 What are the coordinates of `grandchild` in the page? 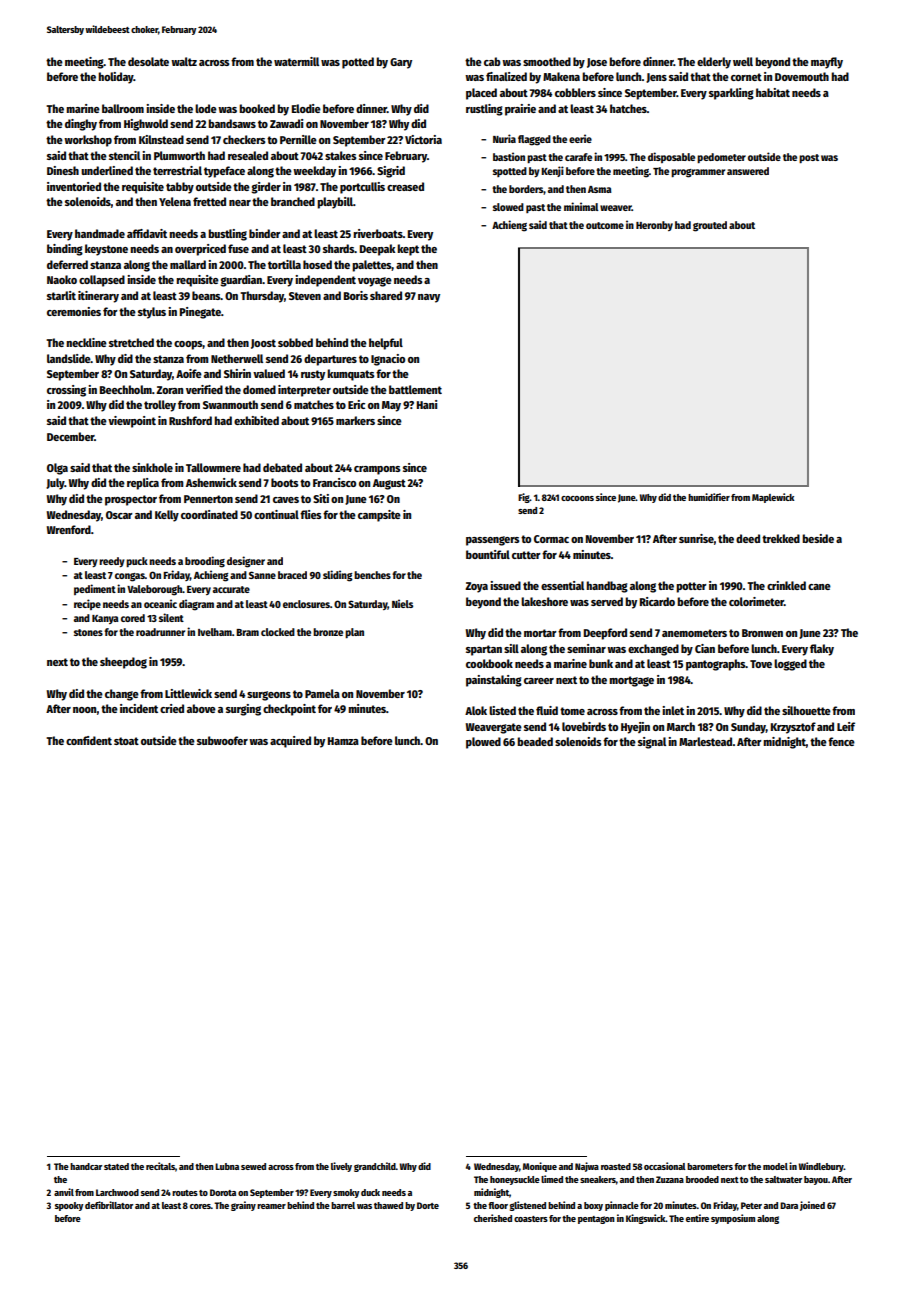 It's located at (375, 1167).
